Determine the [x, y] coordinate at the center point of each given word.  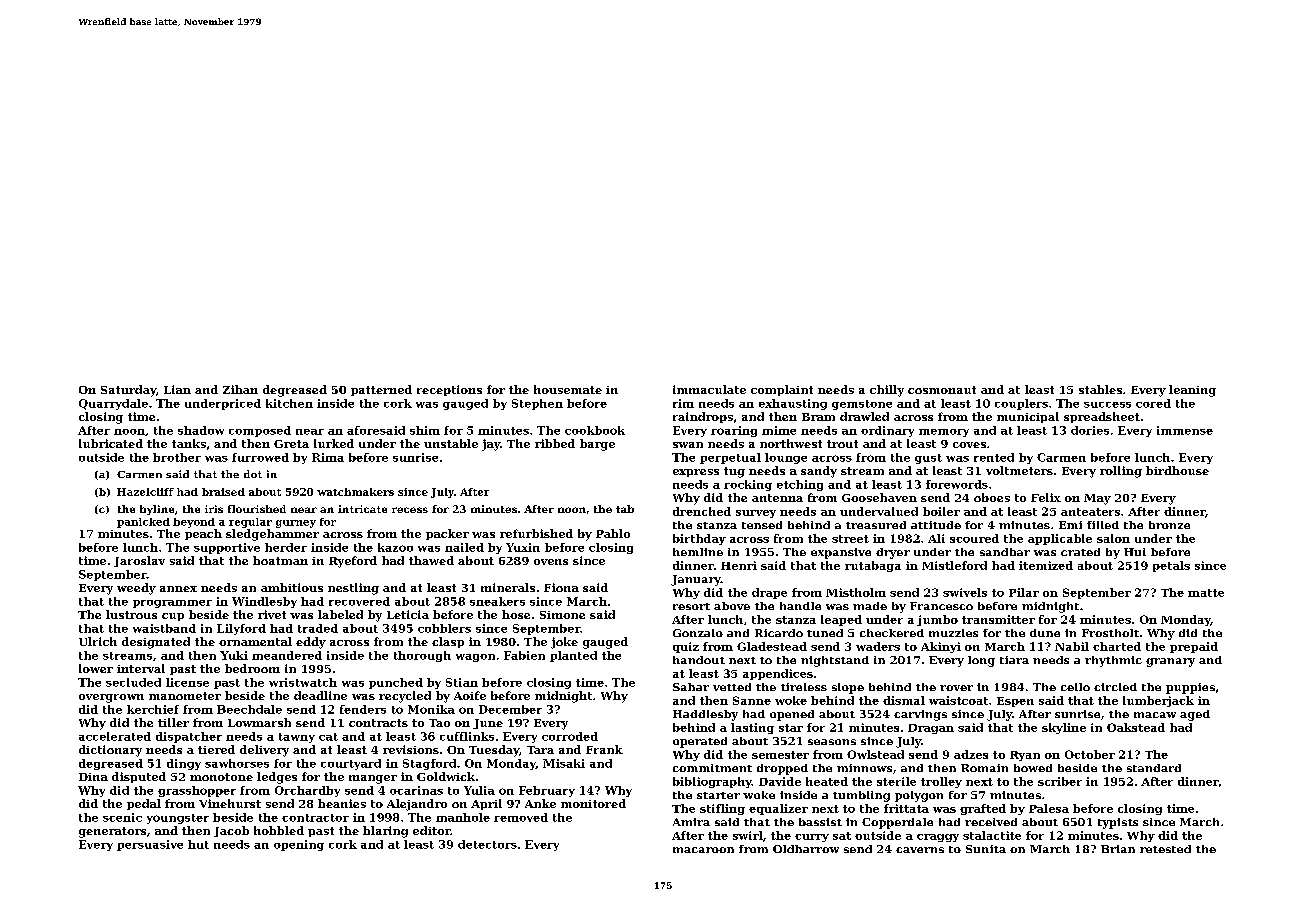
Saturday [128, 391]
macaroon [703, 850]
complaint [782, 390]
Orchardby [307, 791]
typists [1118, 823]
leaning [1192, 391]
